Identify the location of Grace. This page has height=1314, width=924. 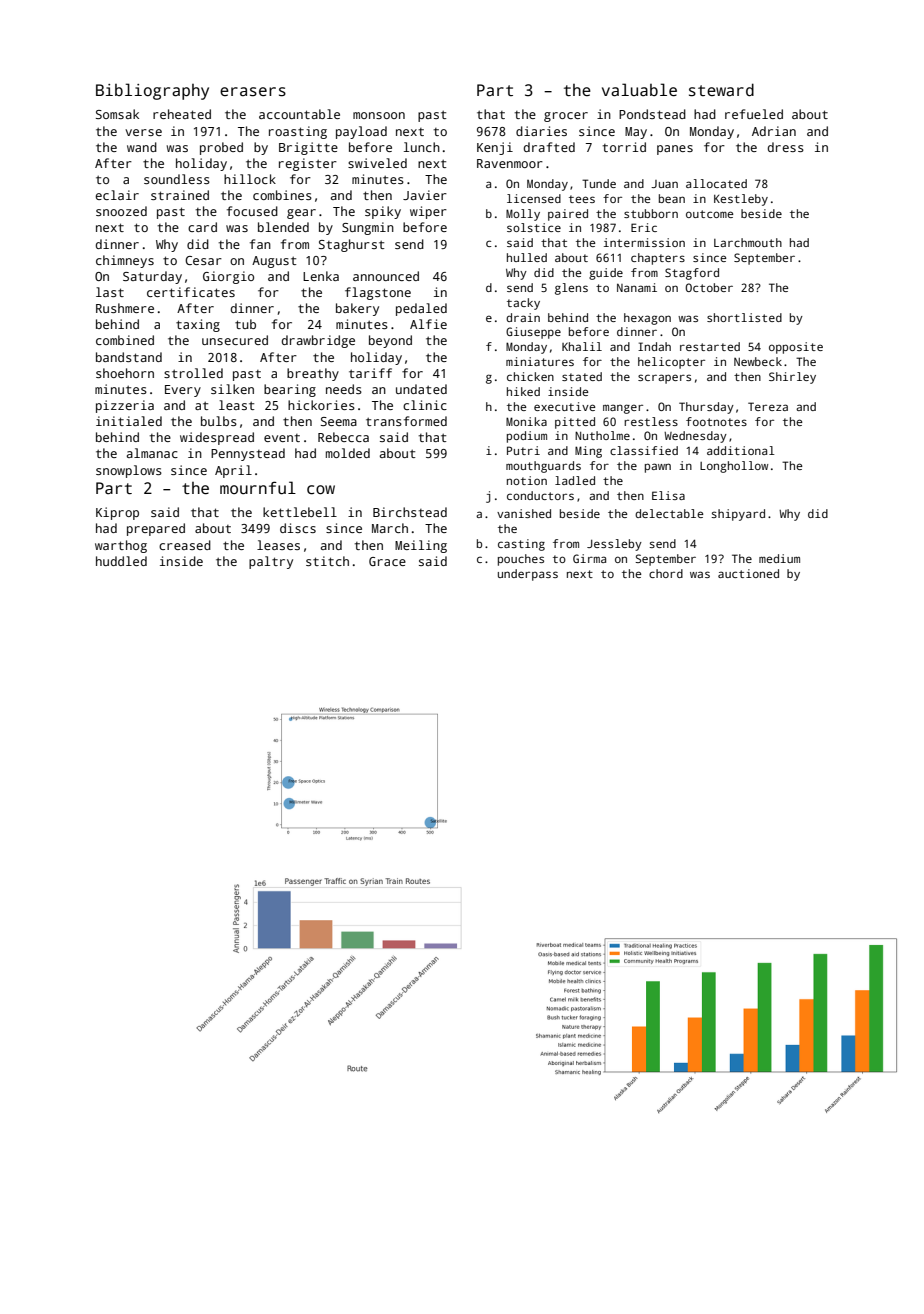
(387, 561).
